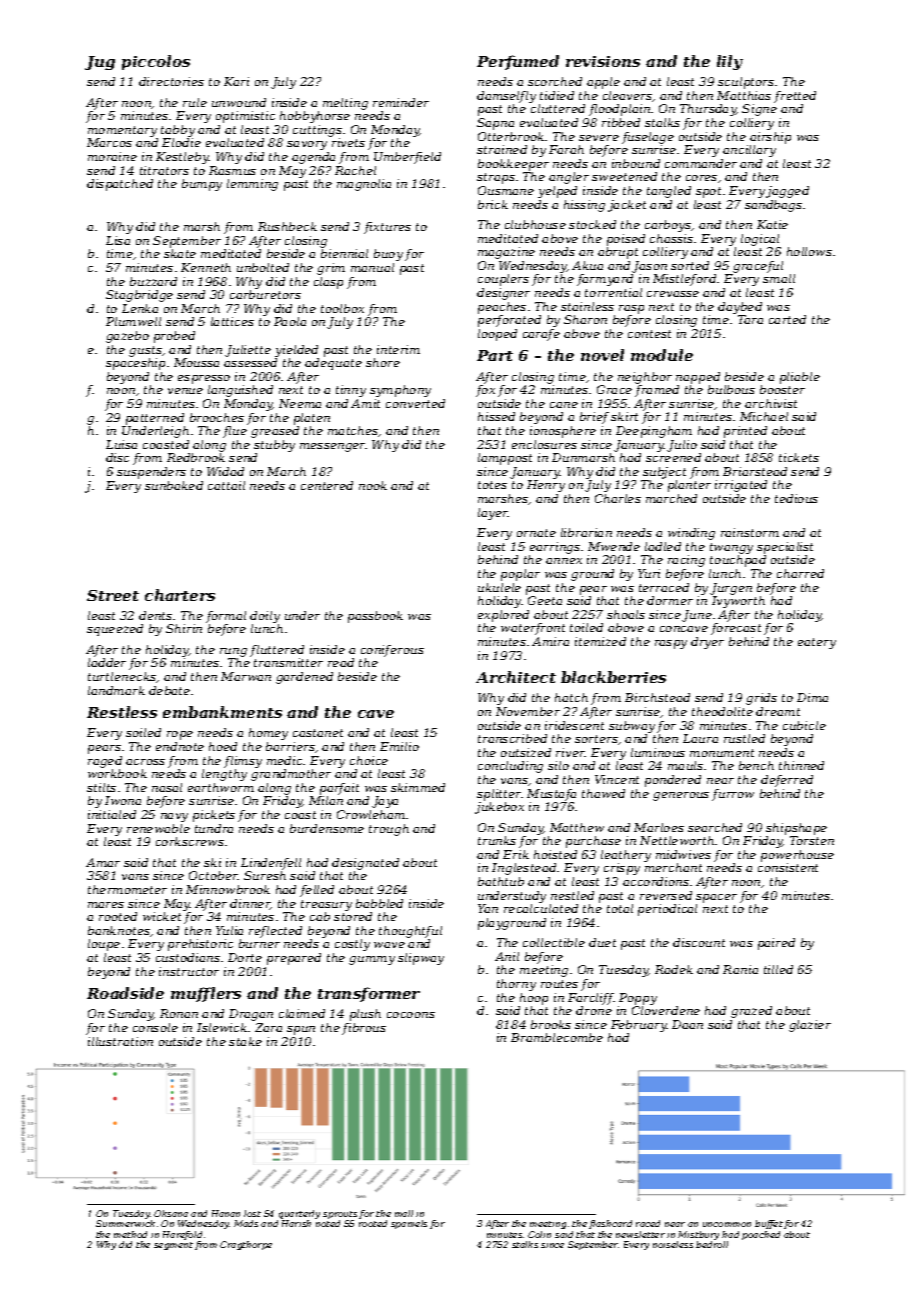 Image resolution: width=924 pixels, height=1308 pixels. I want to click on furrow, so click(733, 795).
